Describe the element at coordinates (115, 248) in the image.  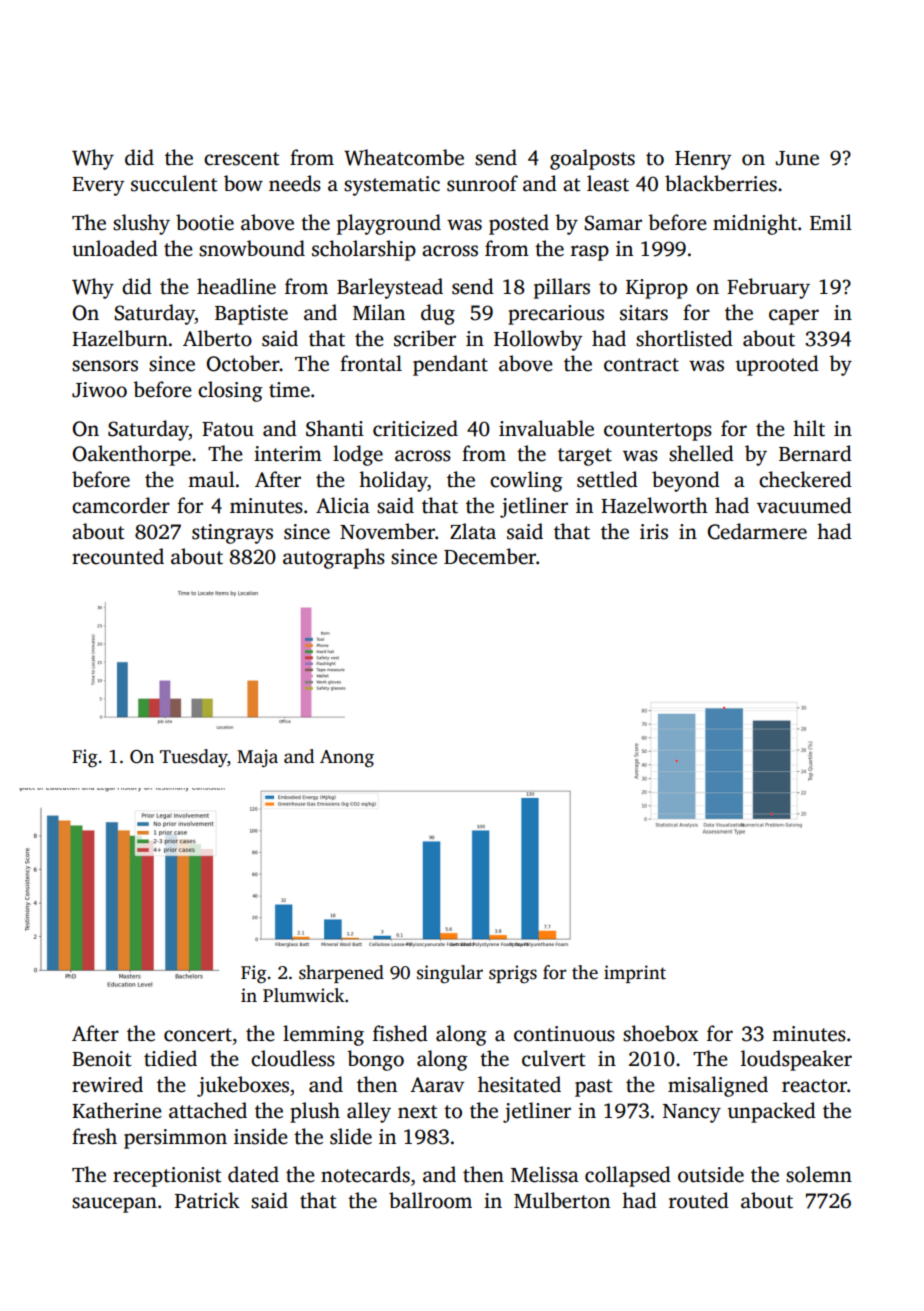
I see `unloaded` at that location.
